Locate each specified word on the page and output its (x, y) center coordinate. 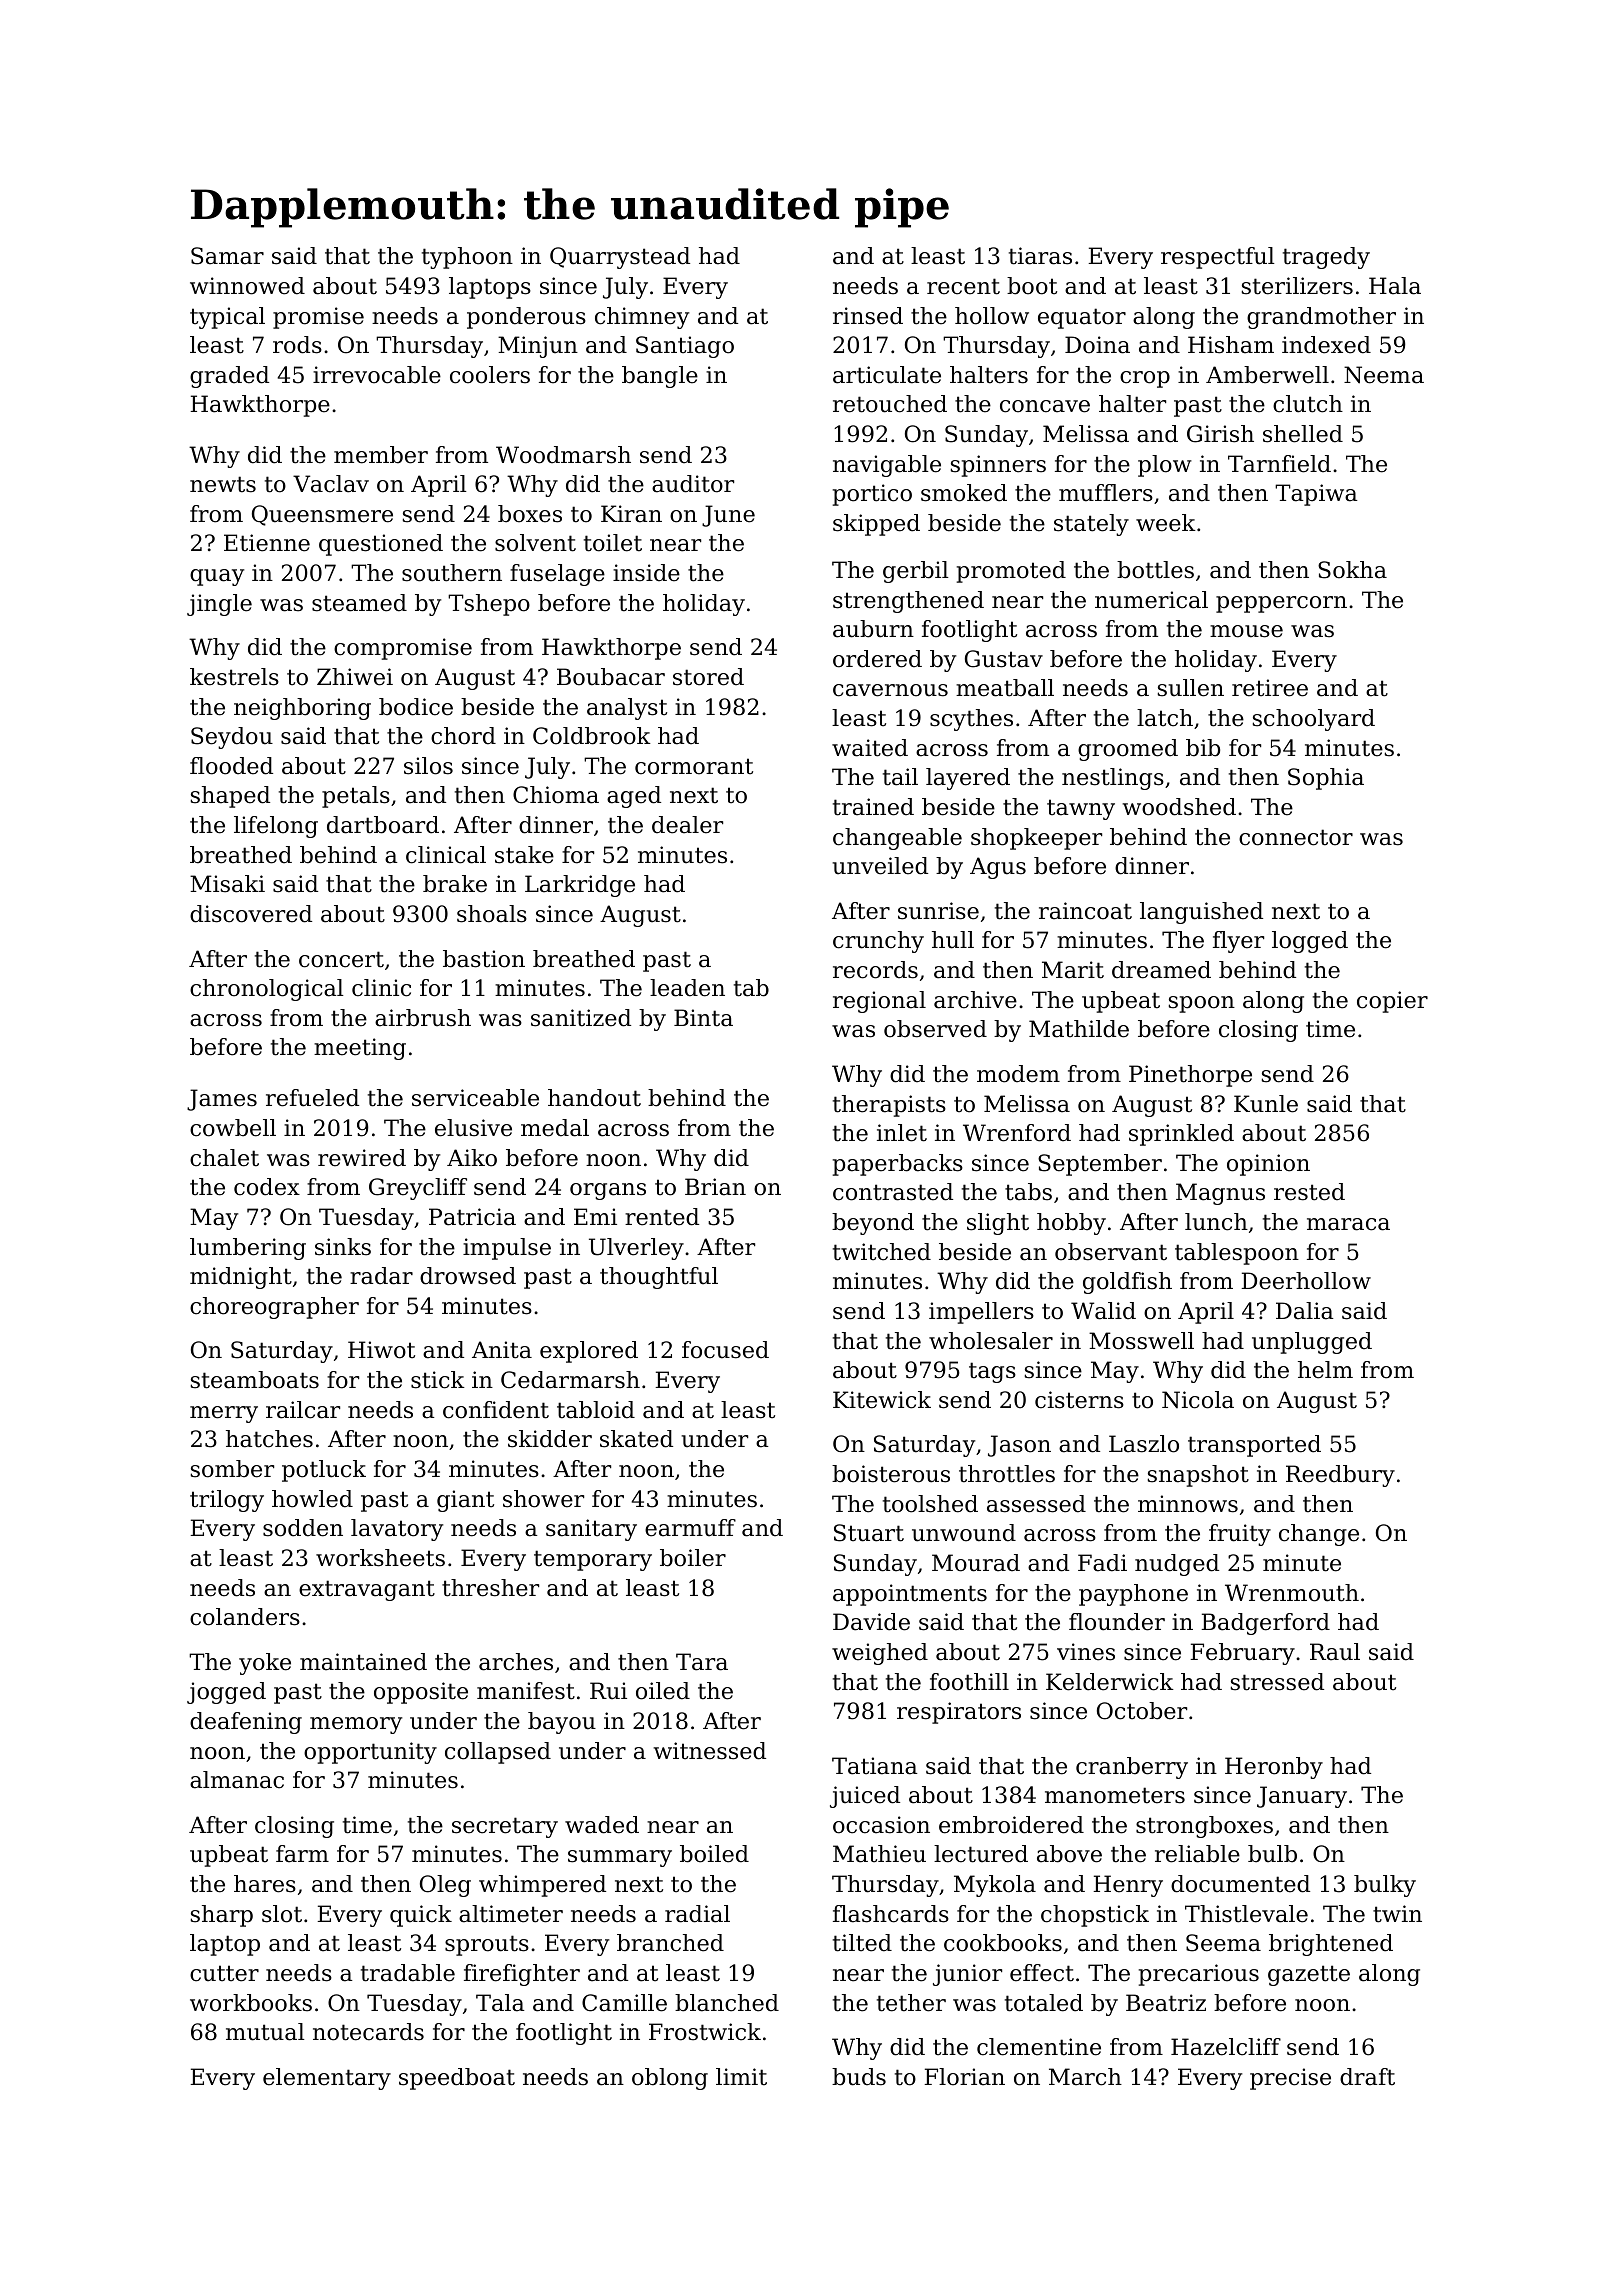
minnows (1188, 1504)
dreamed (1161, 970)
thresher (490, 1588)
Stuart (869, 1533)
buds (859, 2077)
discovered (251, 914)
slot (282, 1914)
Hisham (1231, 345)
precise (1290, 2079)
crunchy (878, 942)
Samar (227, 256)
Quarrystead (620, 258)
